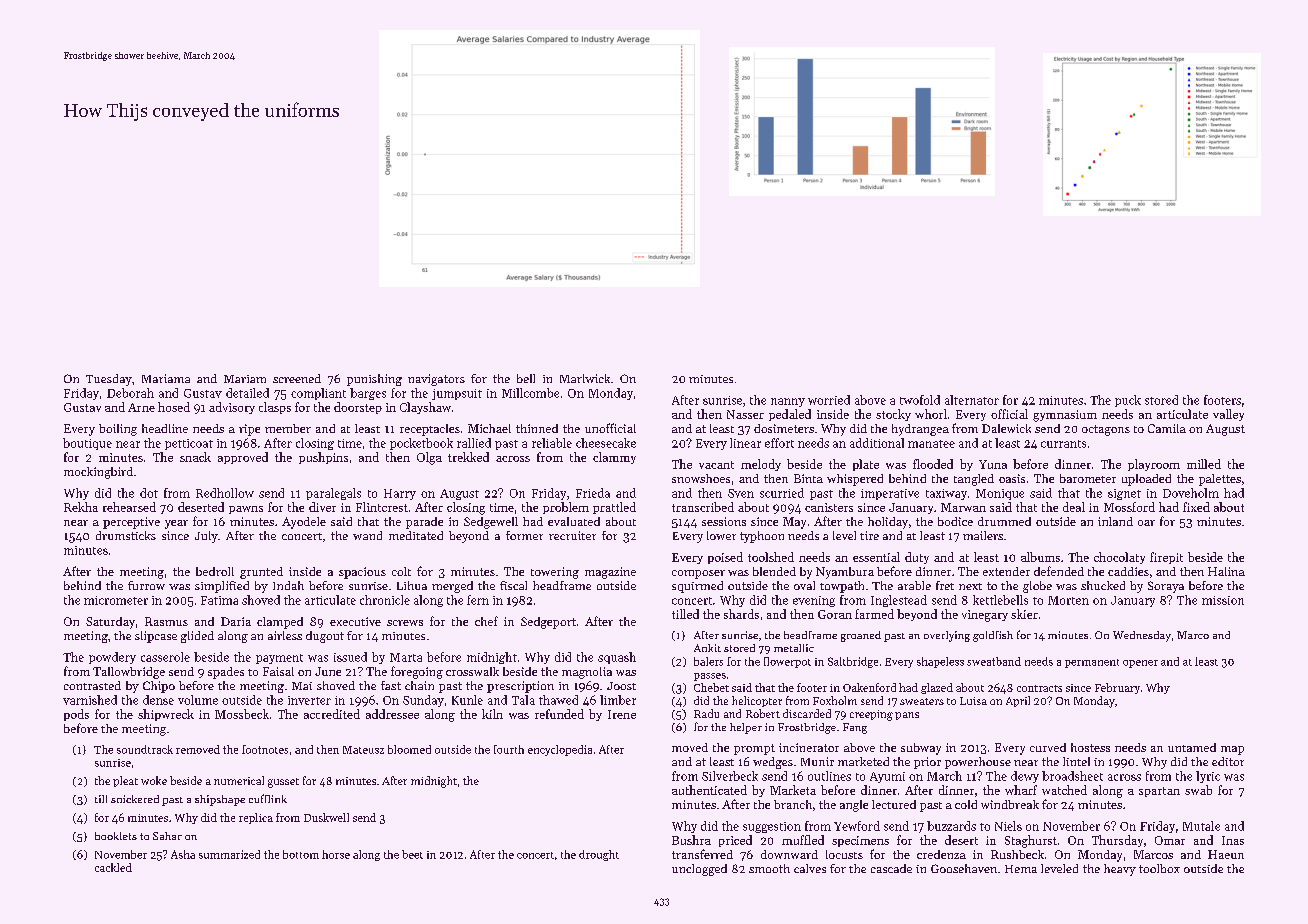 This screenshot has height=924, width=1308. I want to click on screened, so click(297, 378).
